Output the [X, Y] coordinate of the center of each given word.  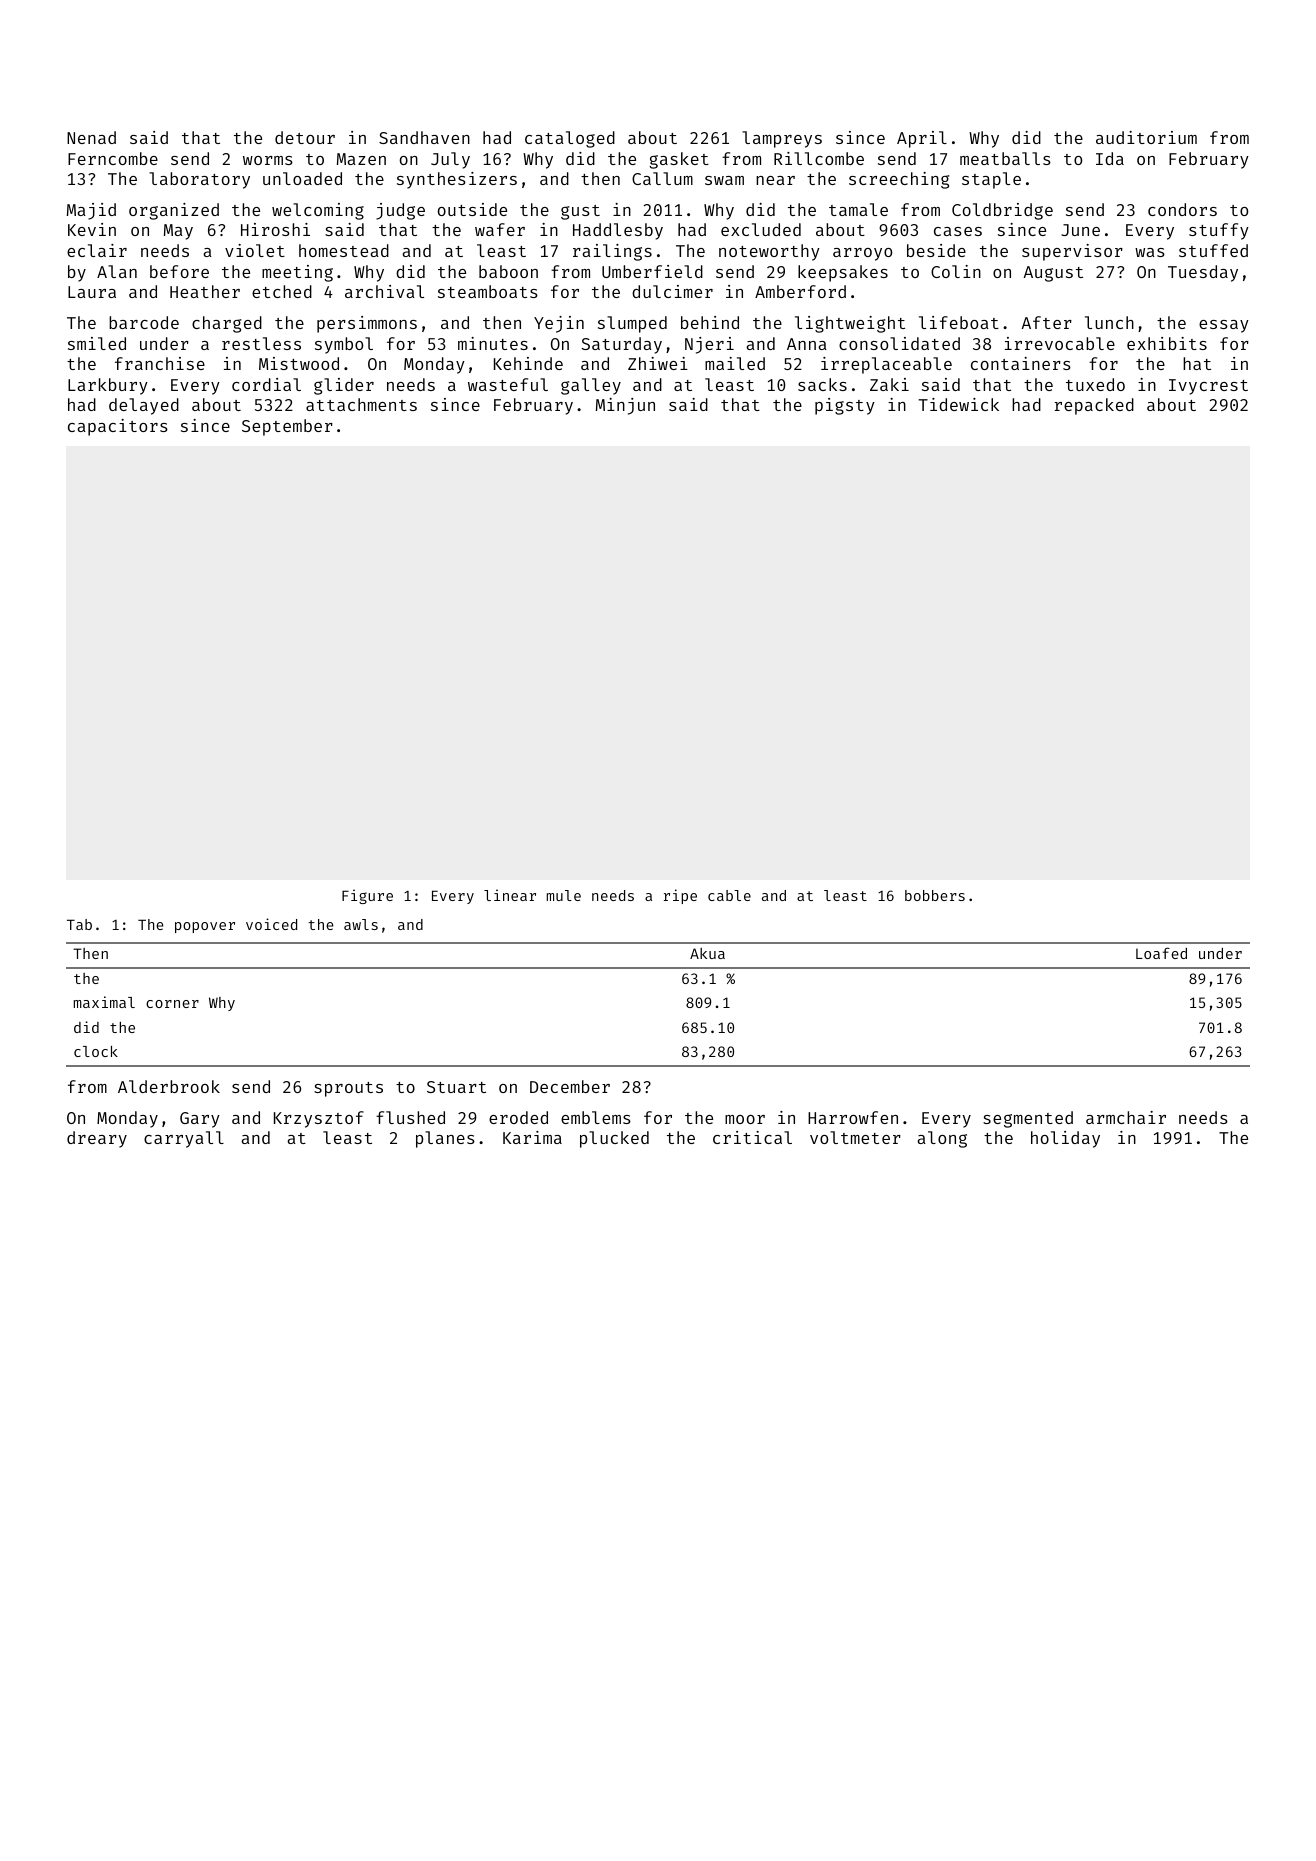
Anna [807, 344]
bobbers [935, 895]
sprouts [348, 1089]
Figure [367, 896]
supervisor [1072, 252]
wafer [500, 229]
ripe [680, 896]
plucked [614, 1139]
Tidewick [958, 404]
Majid [91, 211]
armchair [1126, 1117]
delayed [144, 406]
